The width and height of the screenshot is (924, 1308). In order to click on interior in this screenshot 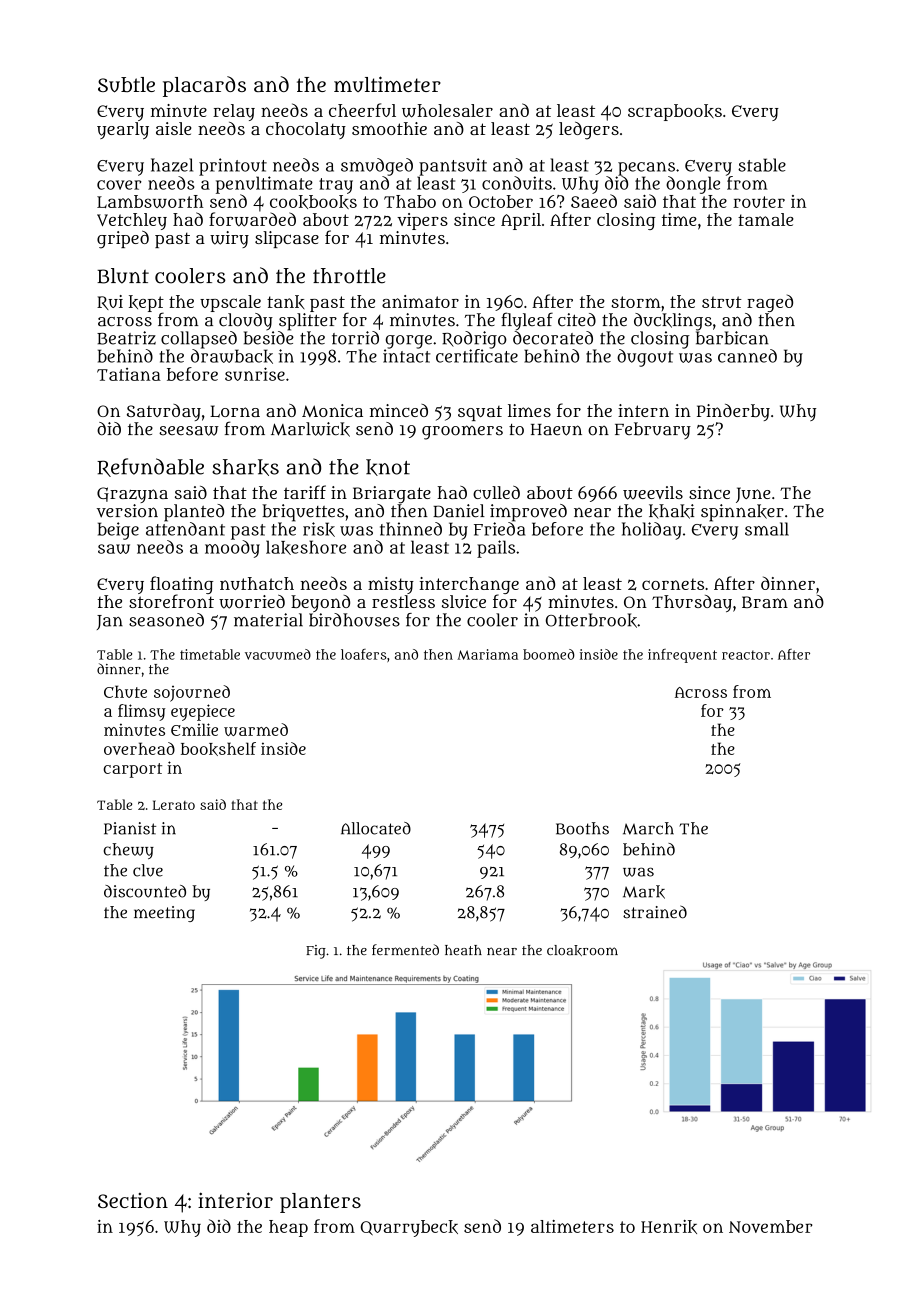, I will do `click(235, 1200)`.
